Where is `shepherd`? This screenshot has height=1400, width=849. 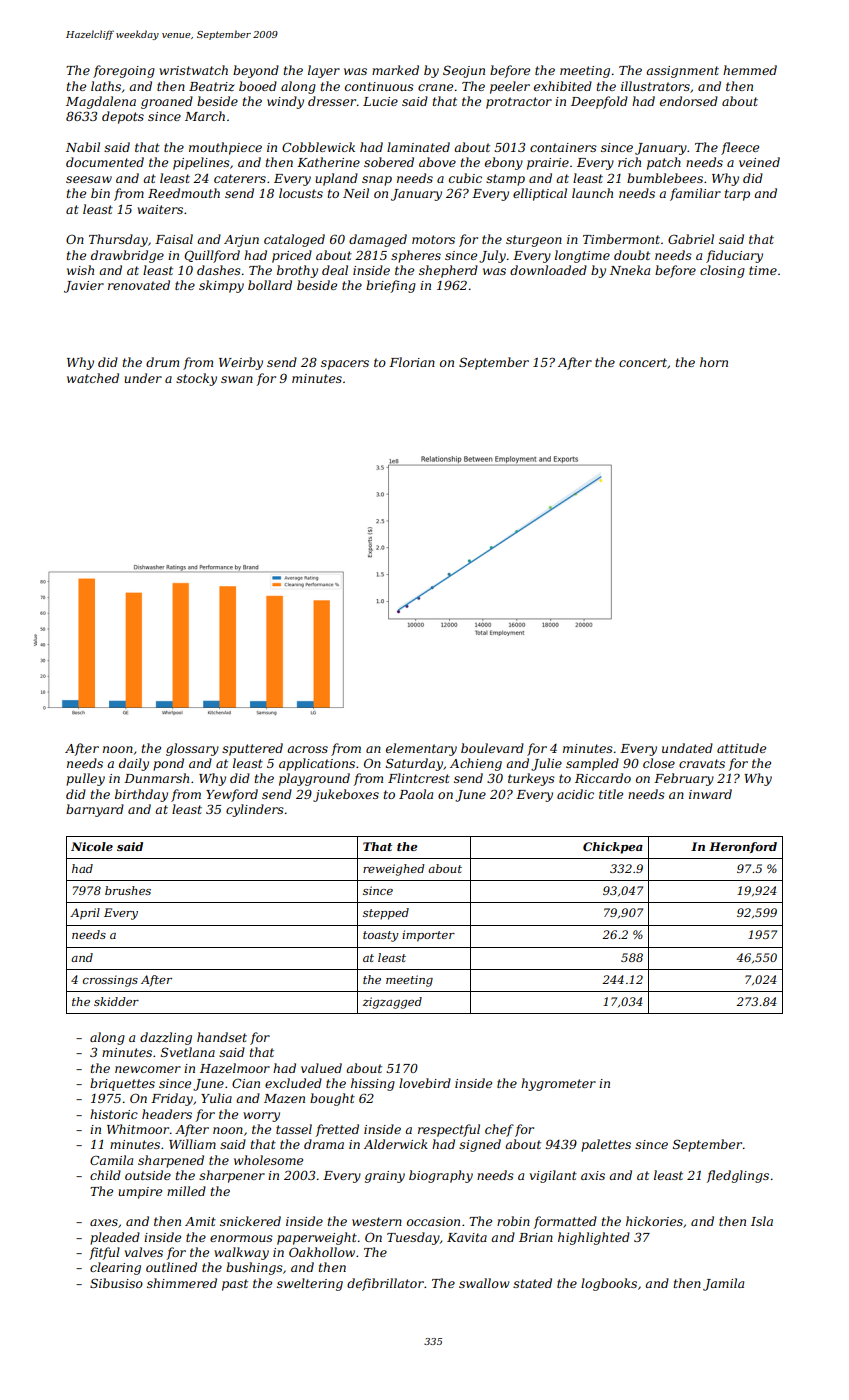
shepherd is located at coordinates (448, 271).
